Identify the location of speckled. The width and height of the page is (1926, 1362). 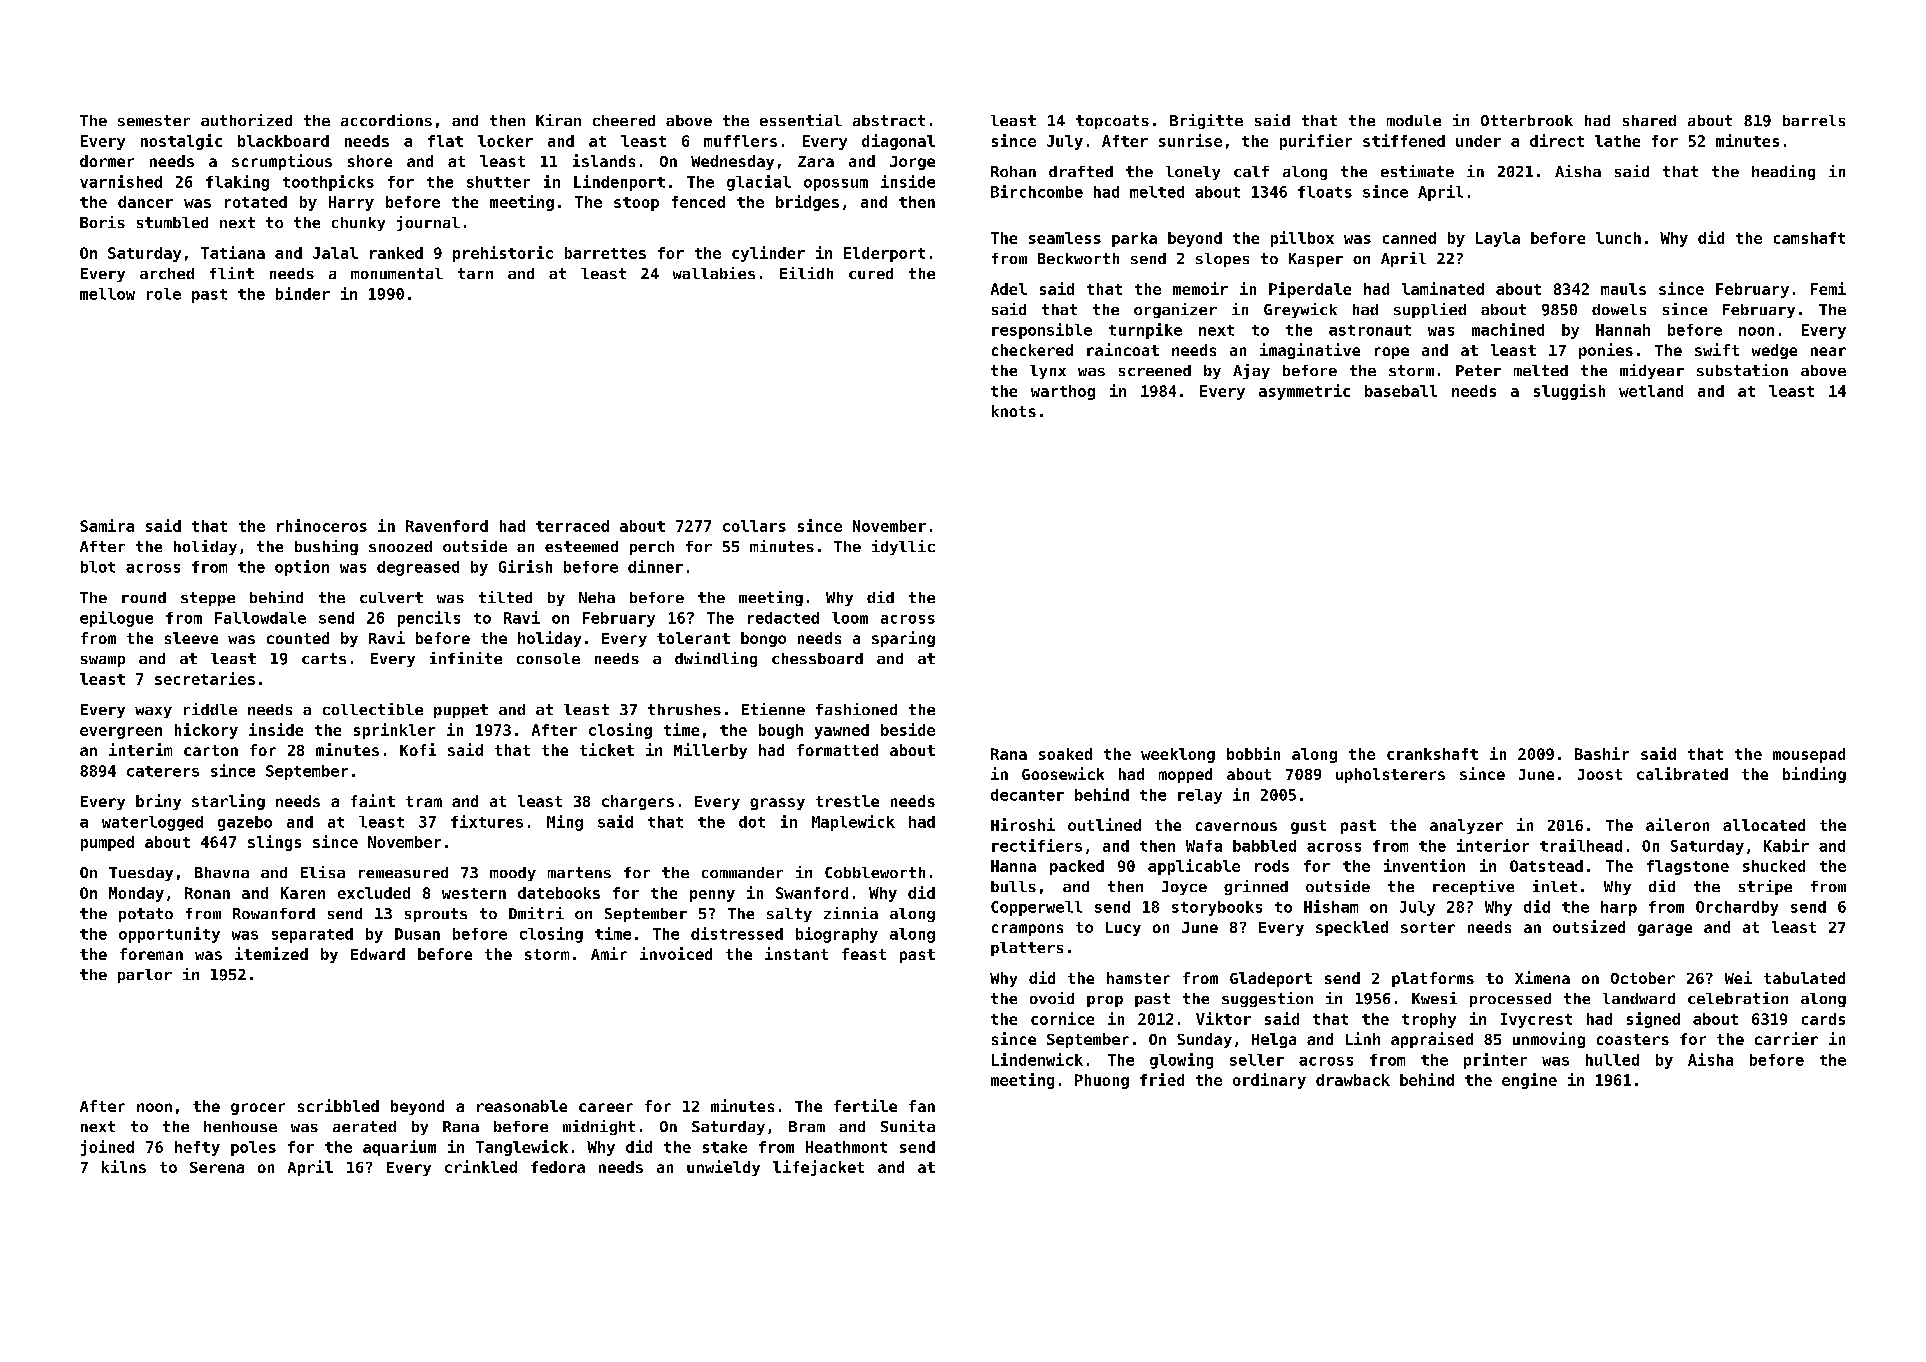
(1352, 928).
